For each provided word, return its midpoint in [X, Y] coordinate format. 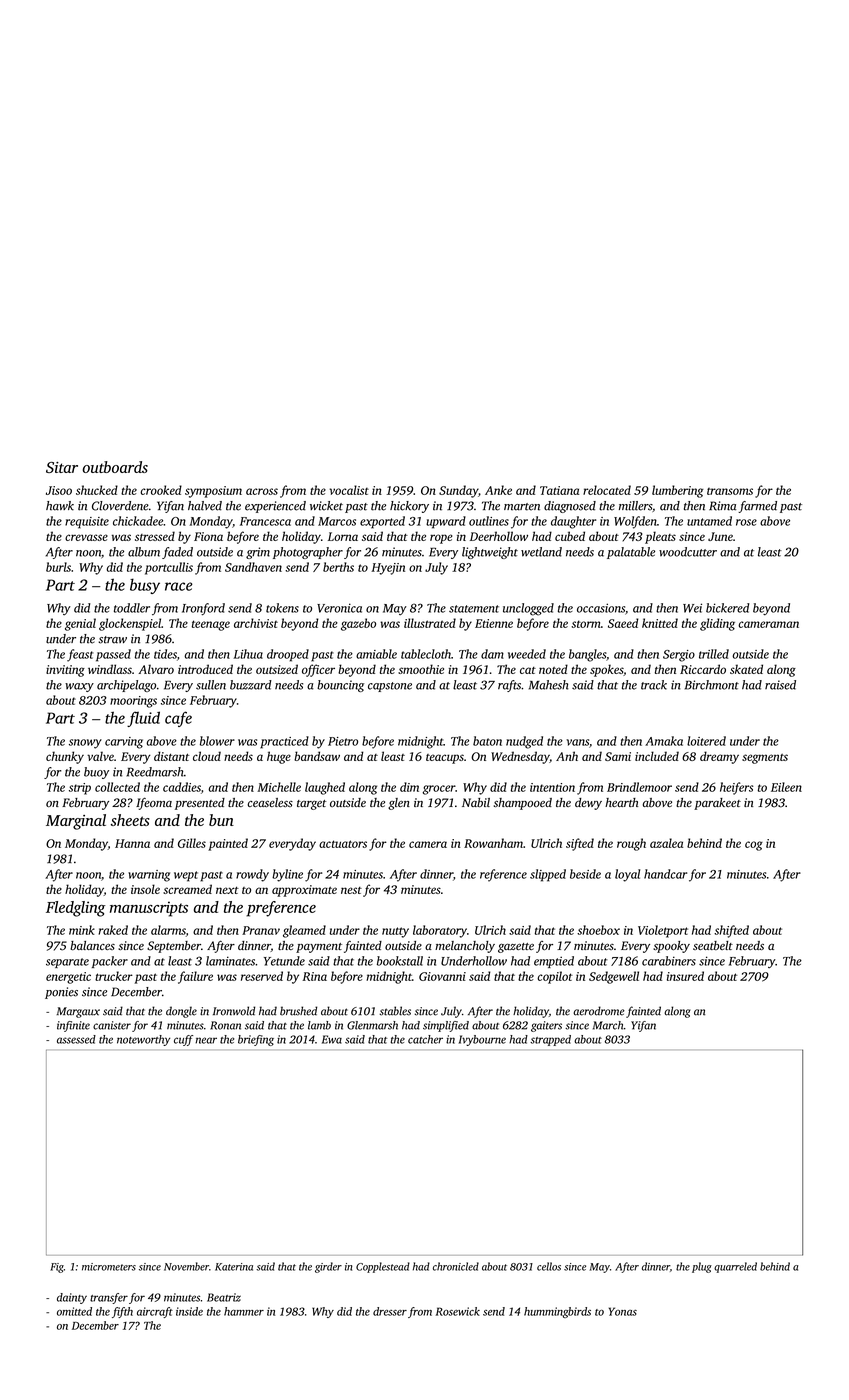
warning [149, 876]
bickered [727, 608]
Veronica [339, 608]
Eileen [786, 787]
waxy [79, 687]
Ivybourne [482, 1040]
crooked [161, 490]
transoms [730, 491]
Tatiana [559, 490]
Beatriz [224, 1297]
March [608, 1025]
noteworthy [143, 1040]
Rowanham [493, 843]
